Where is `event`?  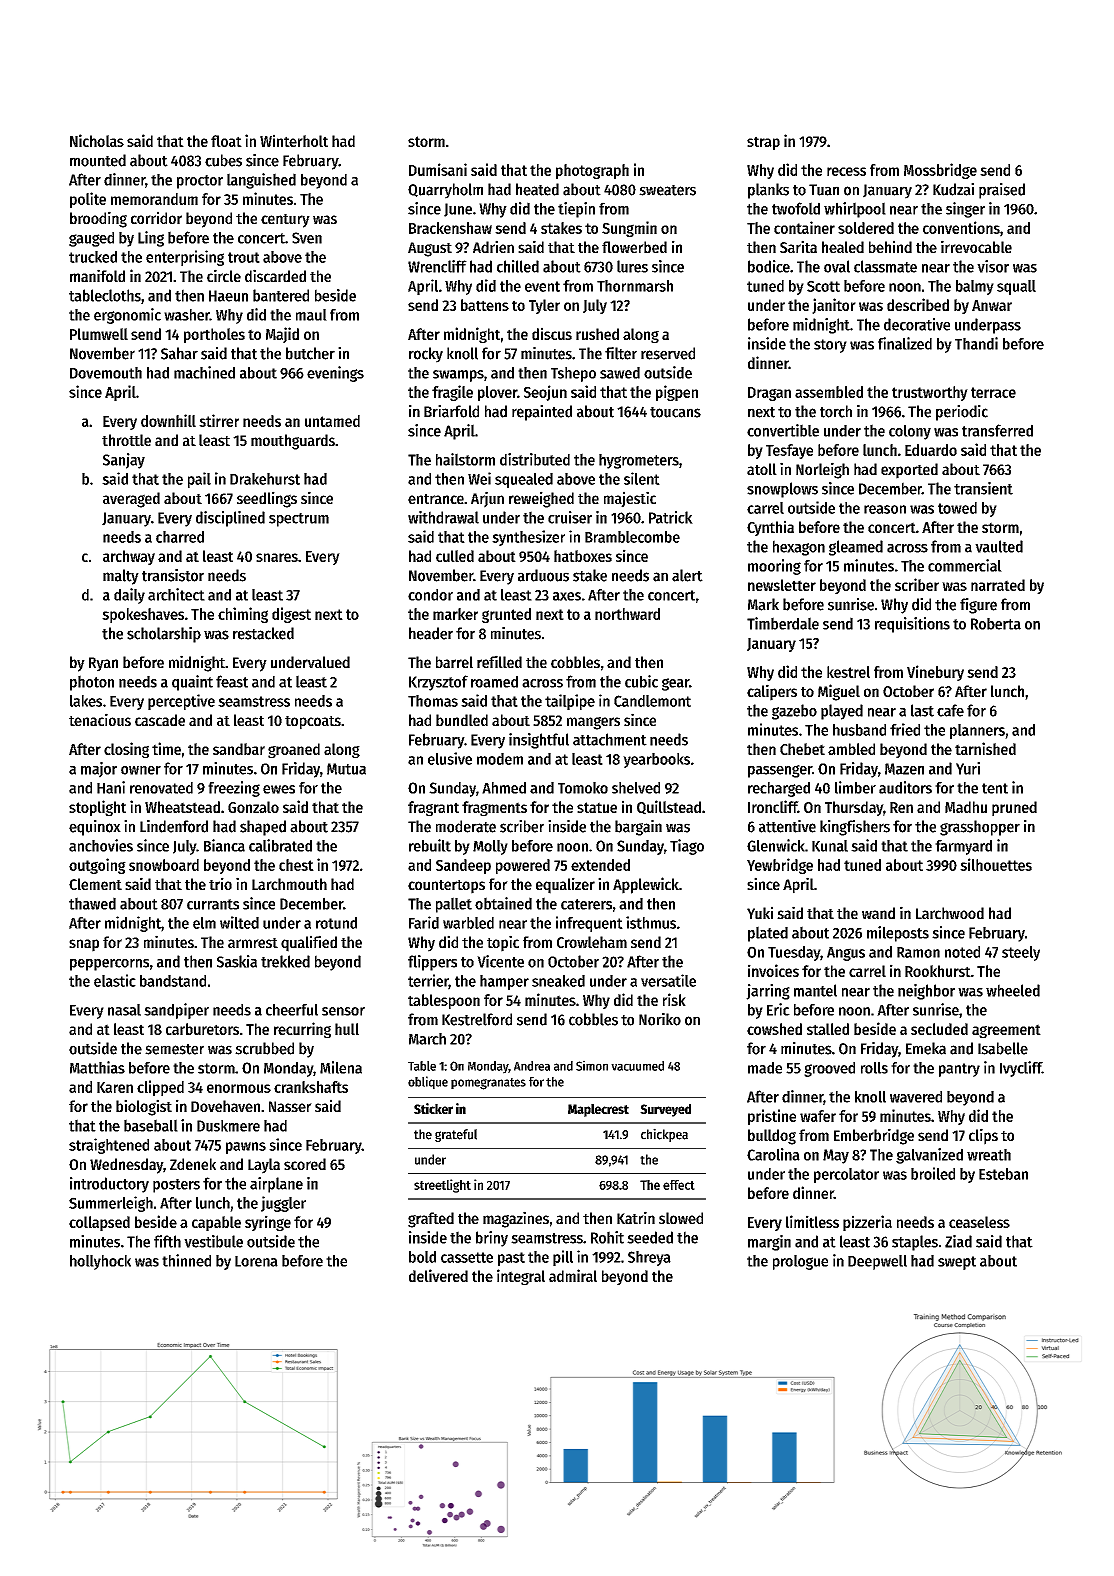
event is located at coordinates (542, 286).
